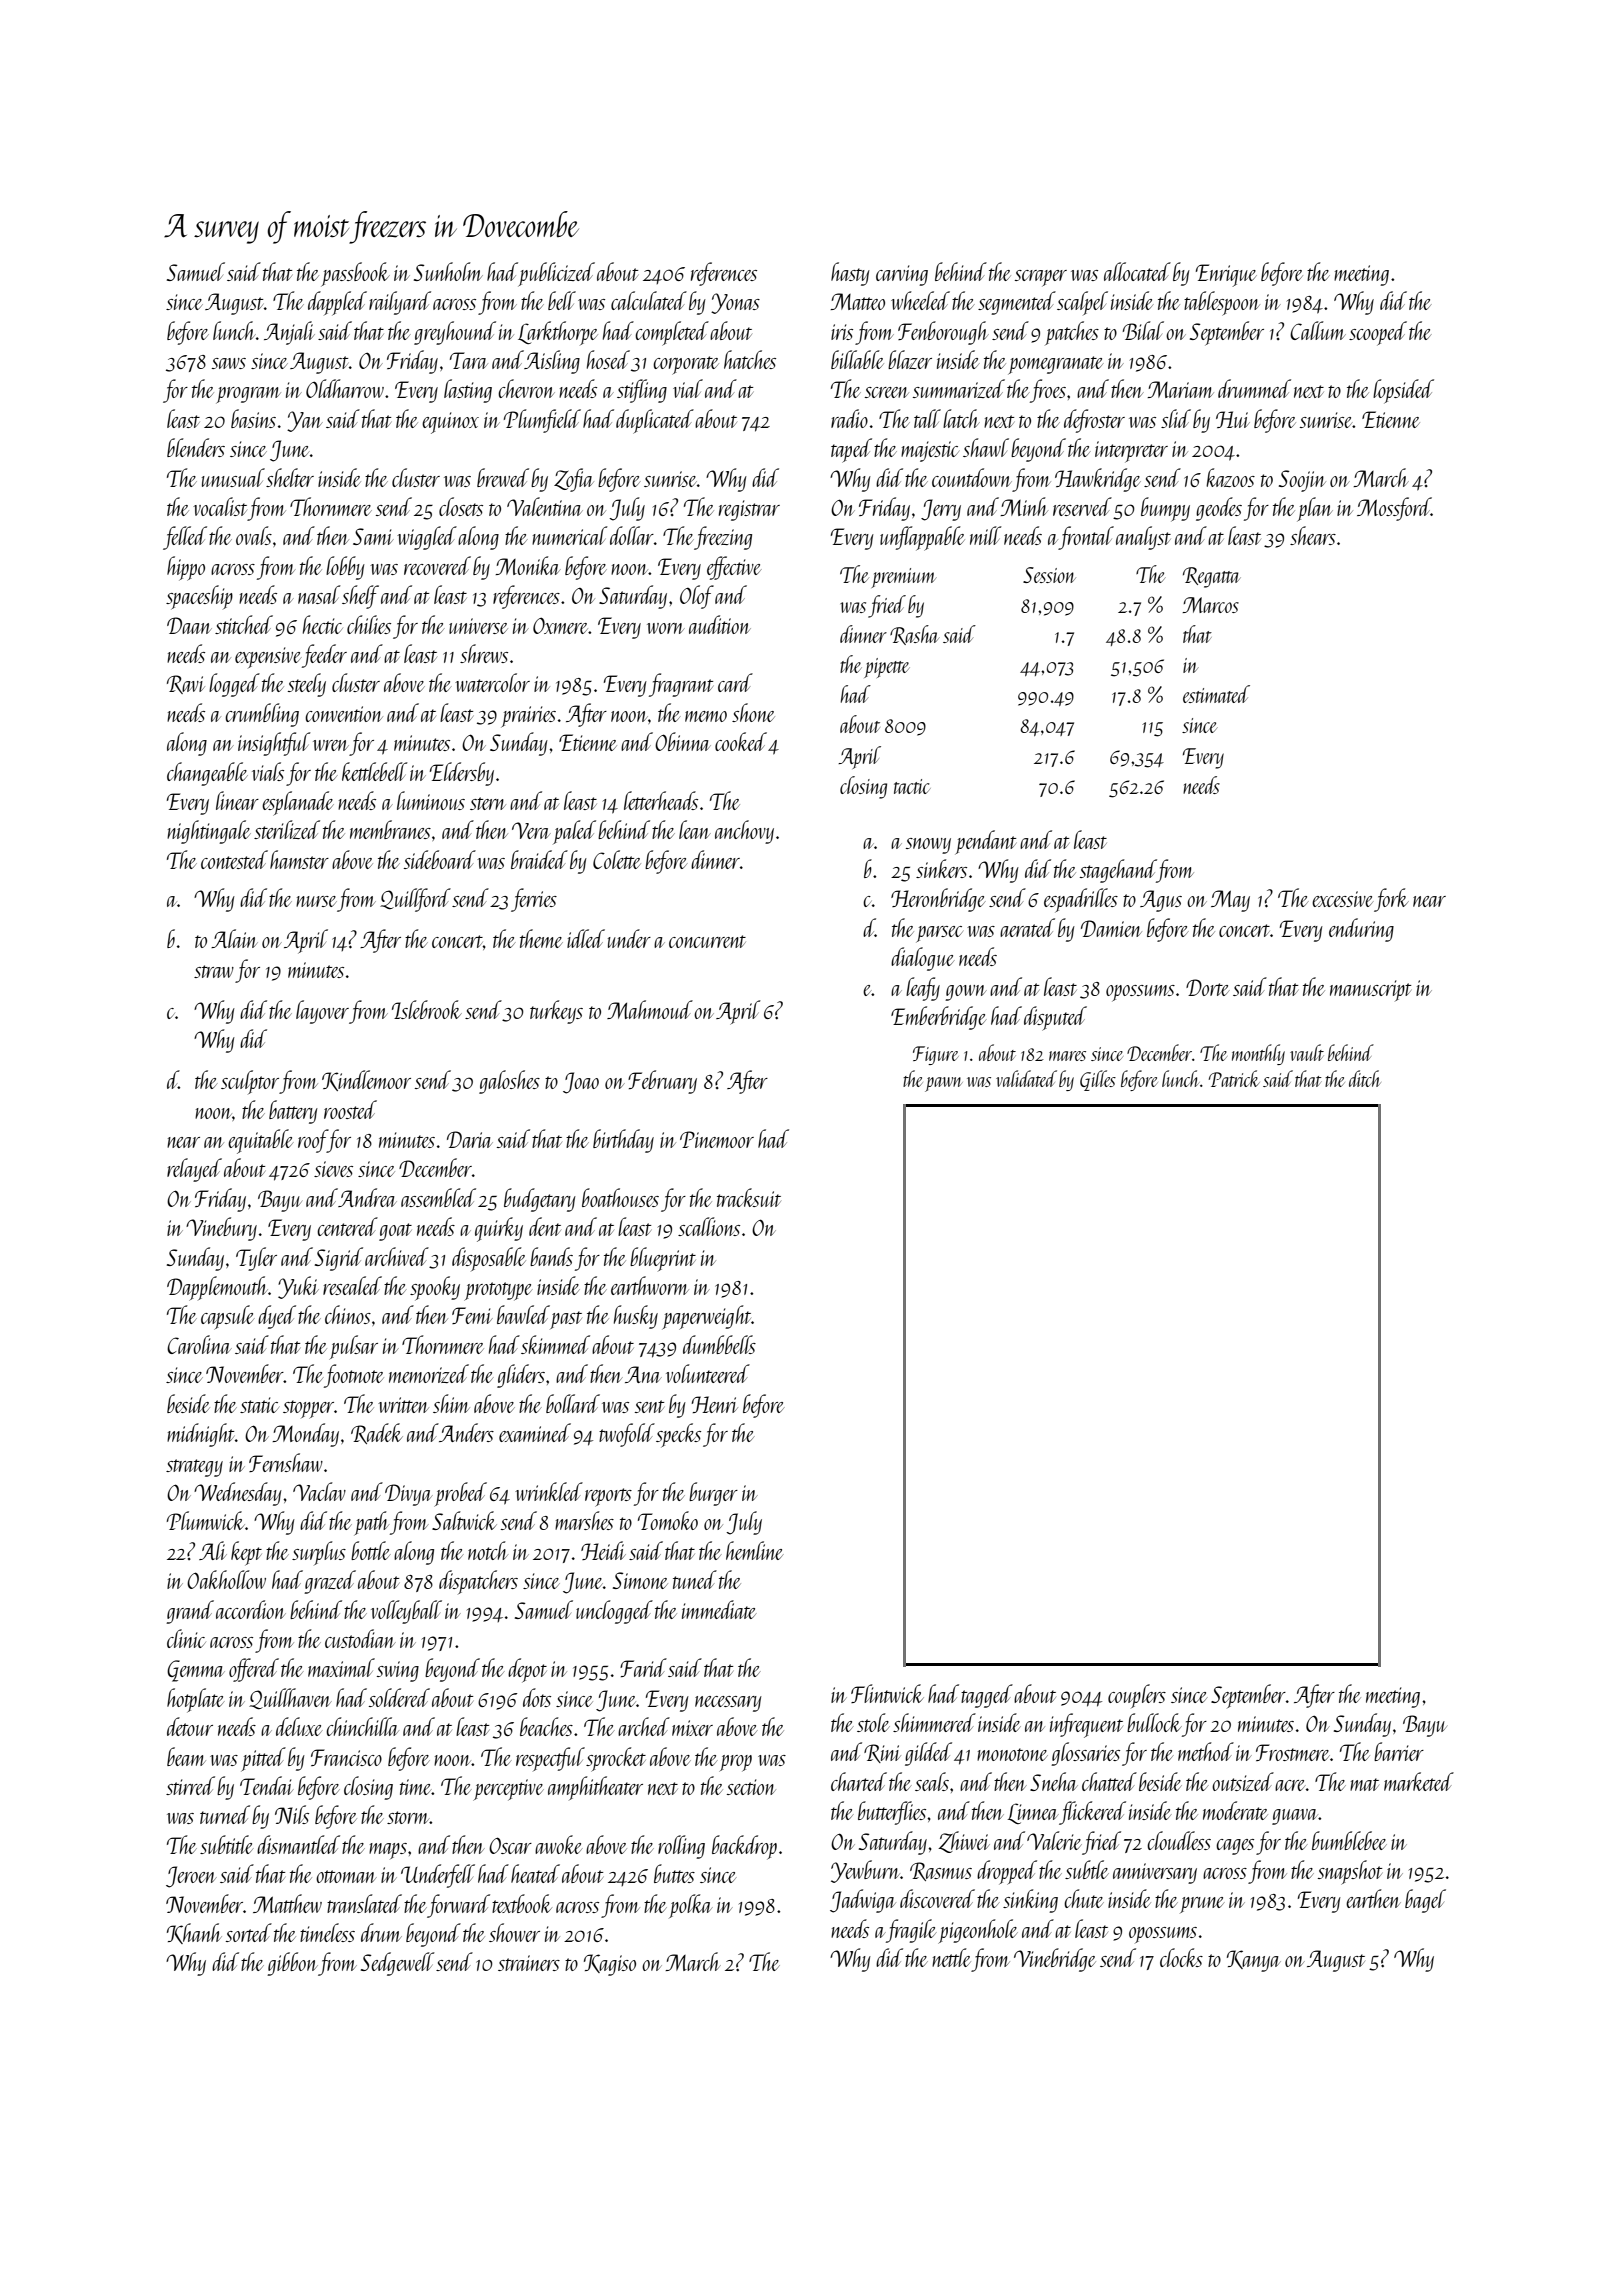  I want to click on Plumwick, so click(205, 1520).
